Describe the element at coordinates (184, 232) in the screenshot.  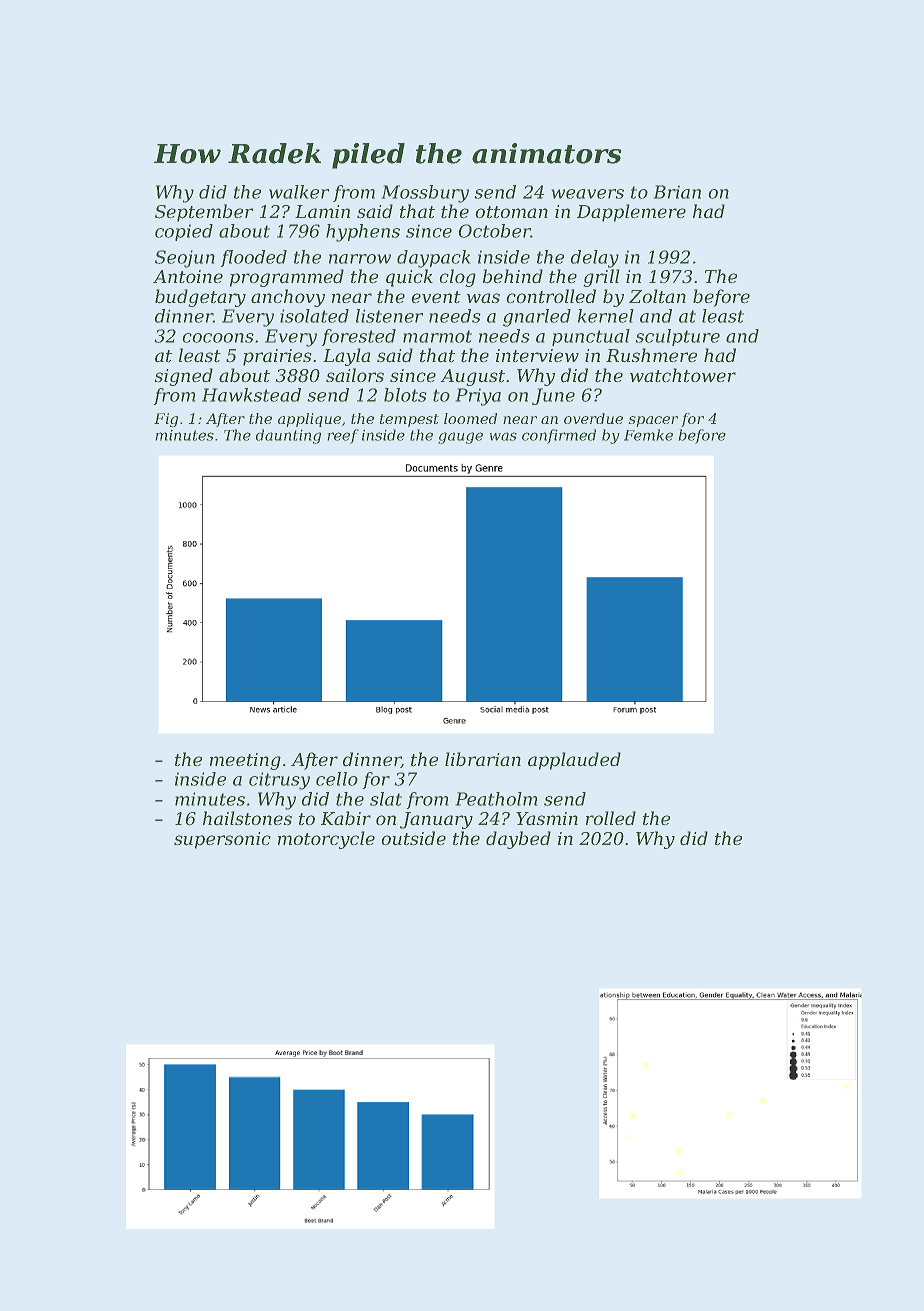
I see `copied` at that location.
